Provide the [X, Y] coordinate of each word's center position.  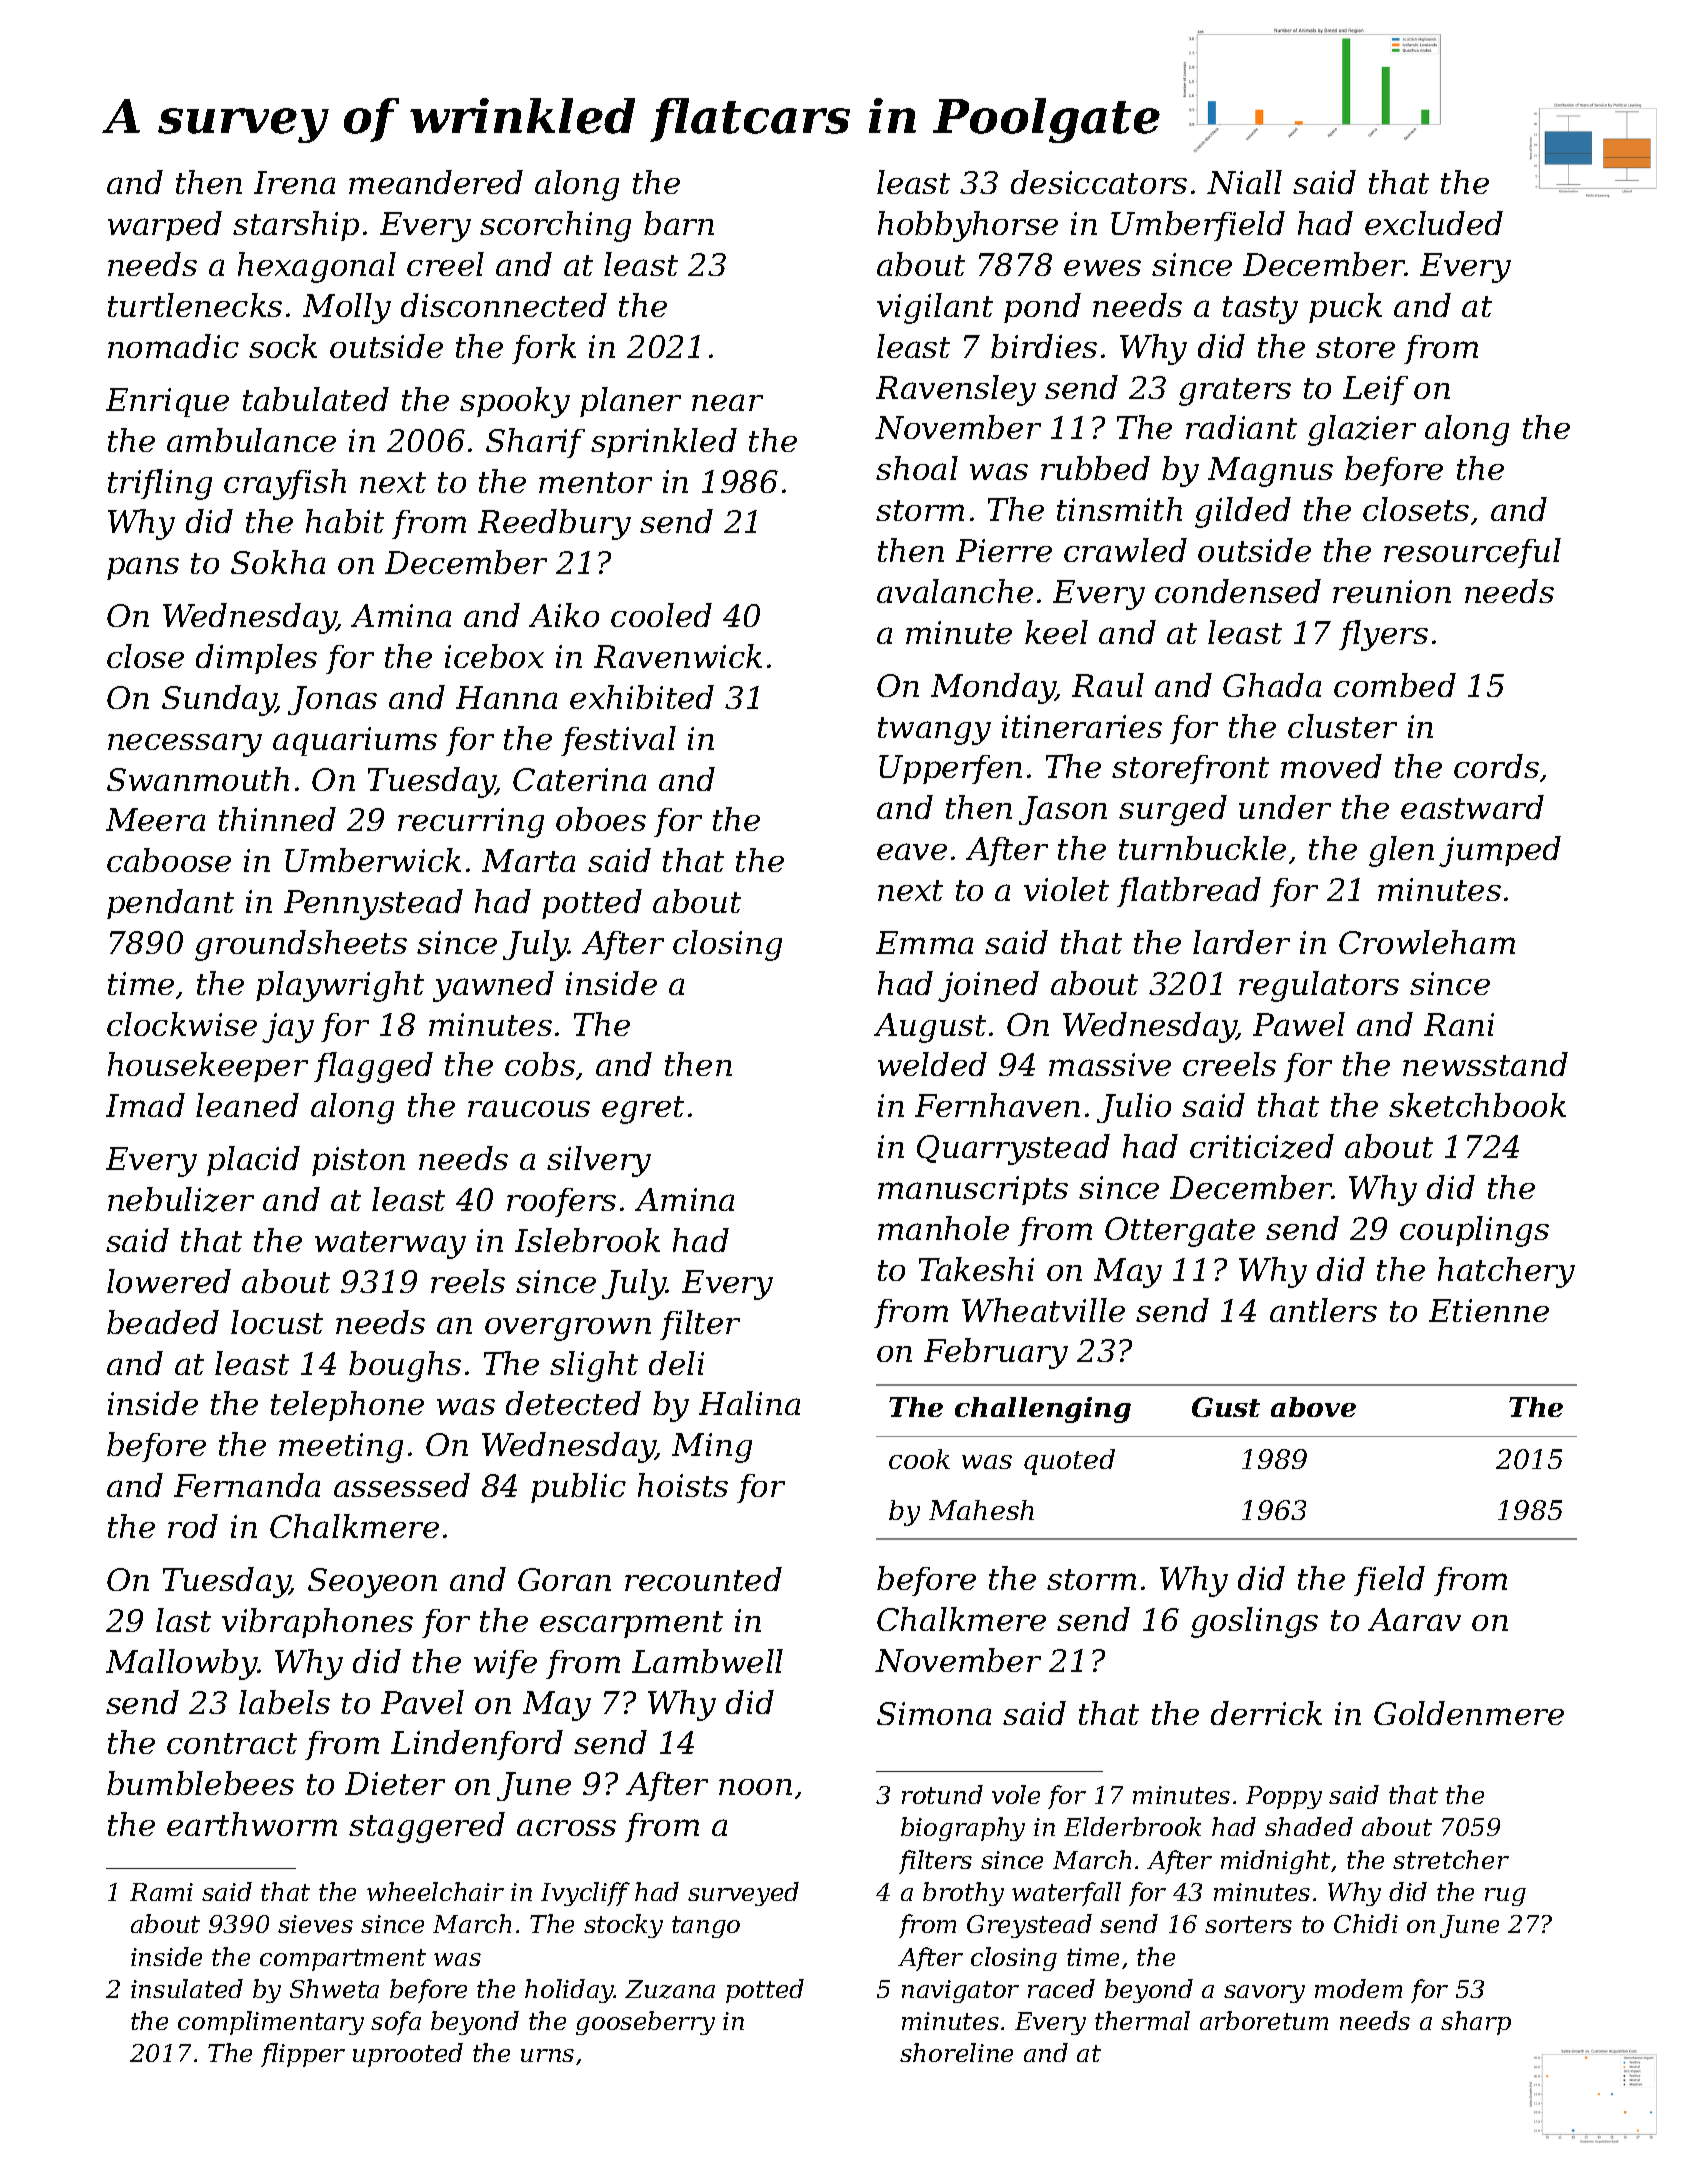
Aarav [1414, 1619]
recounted [703, 1579]
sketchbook [1477, 1105]
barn [679, 223]
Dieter [395, 1783]
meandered [436, 182]
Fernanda [247, 1485]
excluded [1434, 223]
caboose [169, 860]
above [1313, 1407]
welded [932, 1064]
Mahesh [981, 1510]
